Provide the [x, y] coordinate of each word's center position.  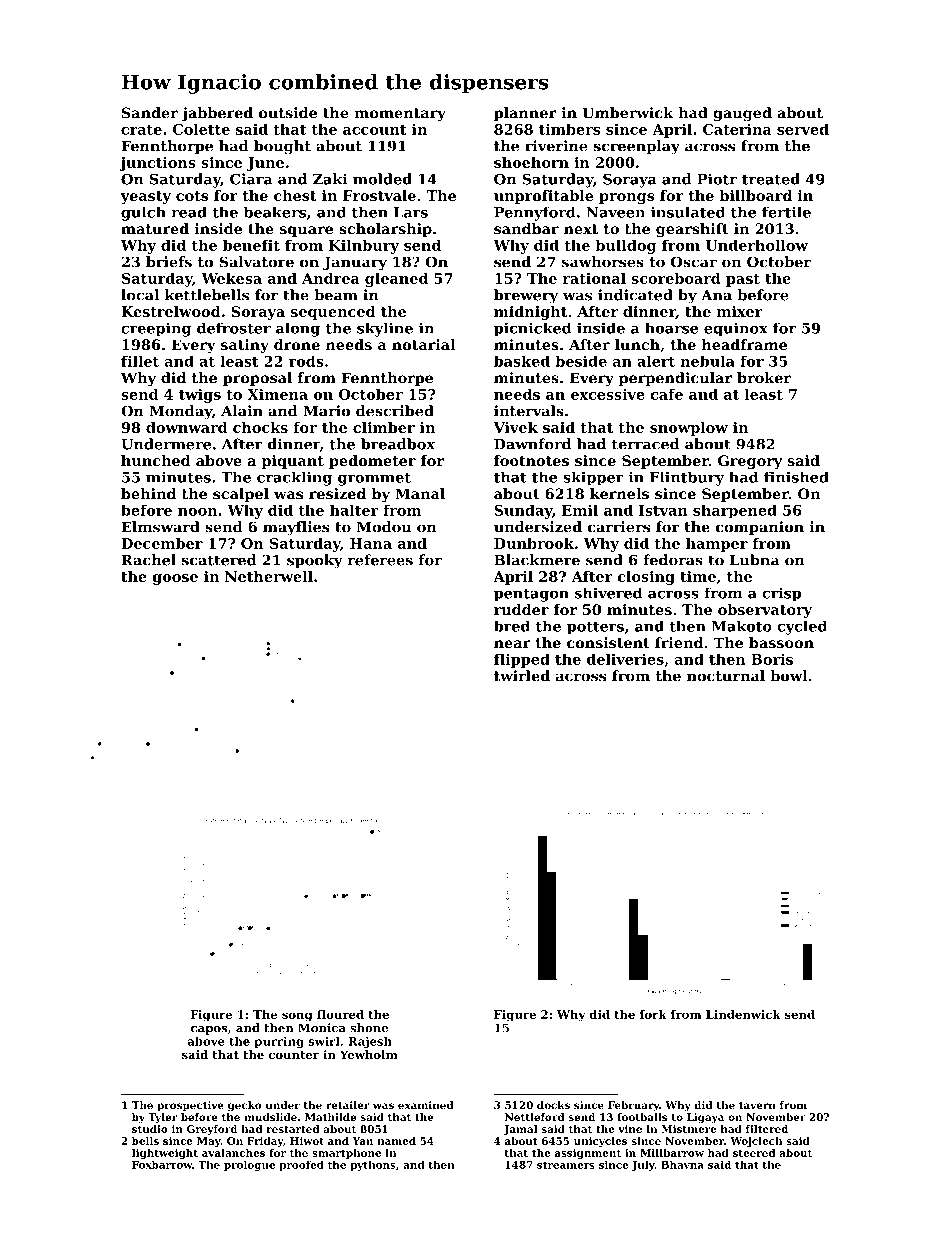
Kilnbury [364, 246]
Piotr [717, 179]
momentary [400, 115]
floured [340, 1014]
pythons [373, 1165]
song [297, 1017]
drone [297, 344]
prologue [249, 1165]
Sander [150, 113]
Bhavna [682, 1164]
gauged [742, 114]
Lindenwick [743, 1014]
